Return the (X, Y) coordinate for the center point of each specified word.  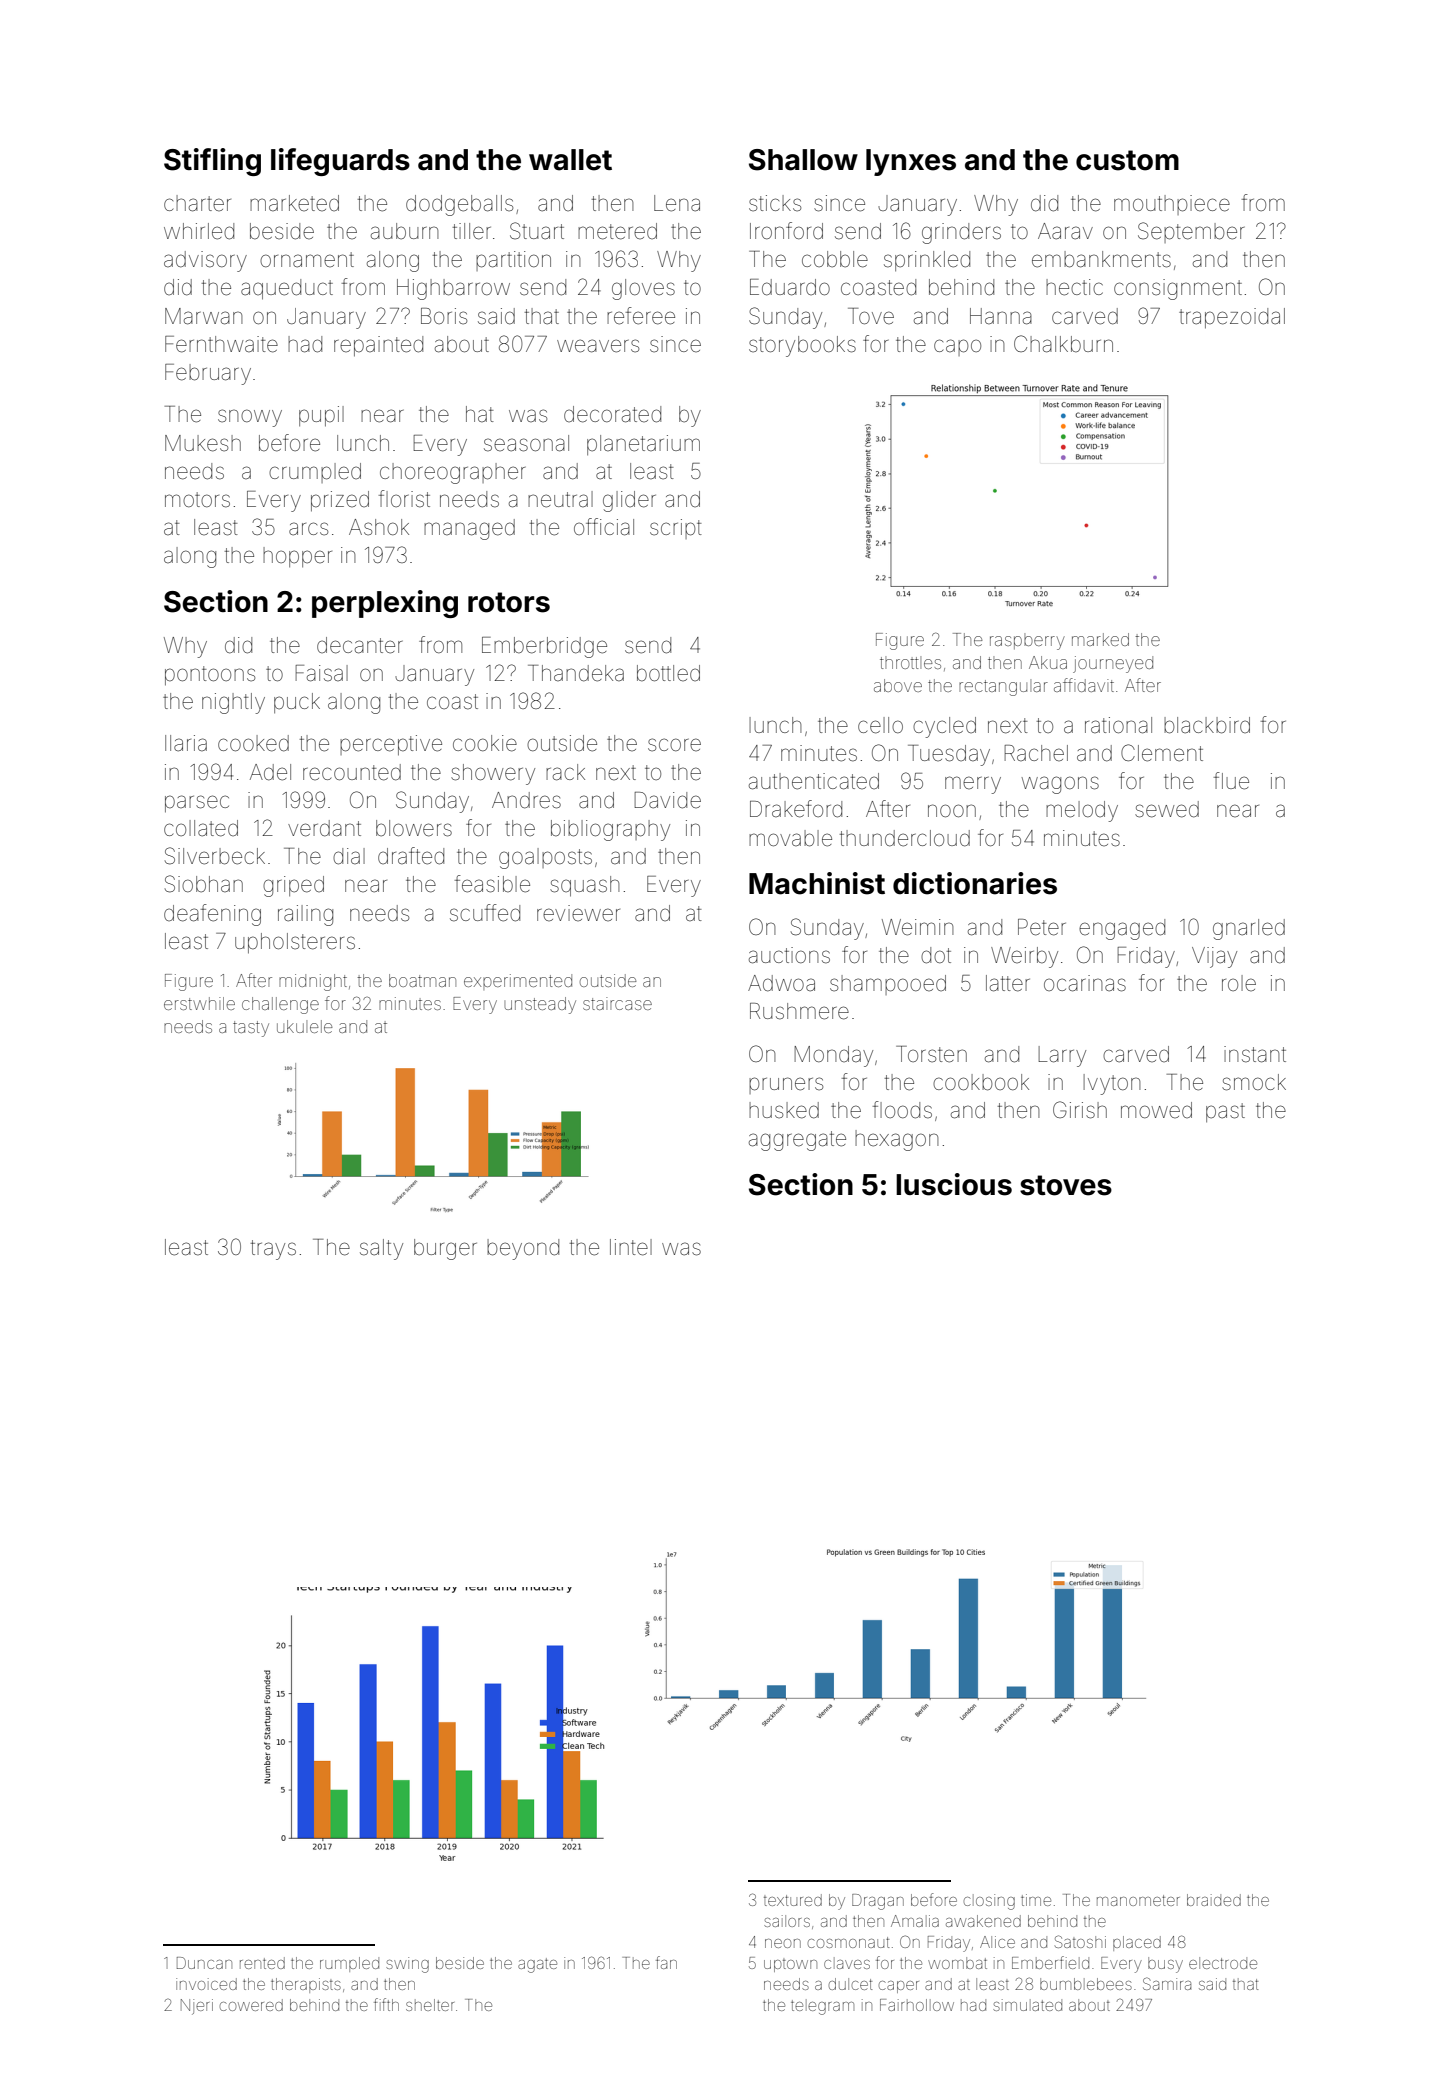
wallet (570, 160)
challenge (280, 1005)
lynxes (911, 162)
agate (537, 1965)
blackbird (1207, 725)
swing (407, 1965)
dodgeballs (459, 205)
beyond (523, 1249)
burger (445, 1249)
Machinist (817, 883)
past (1225, 1112)
